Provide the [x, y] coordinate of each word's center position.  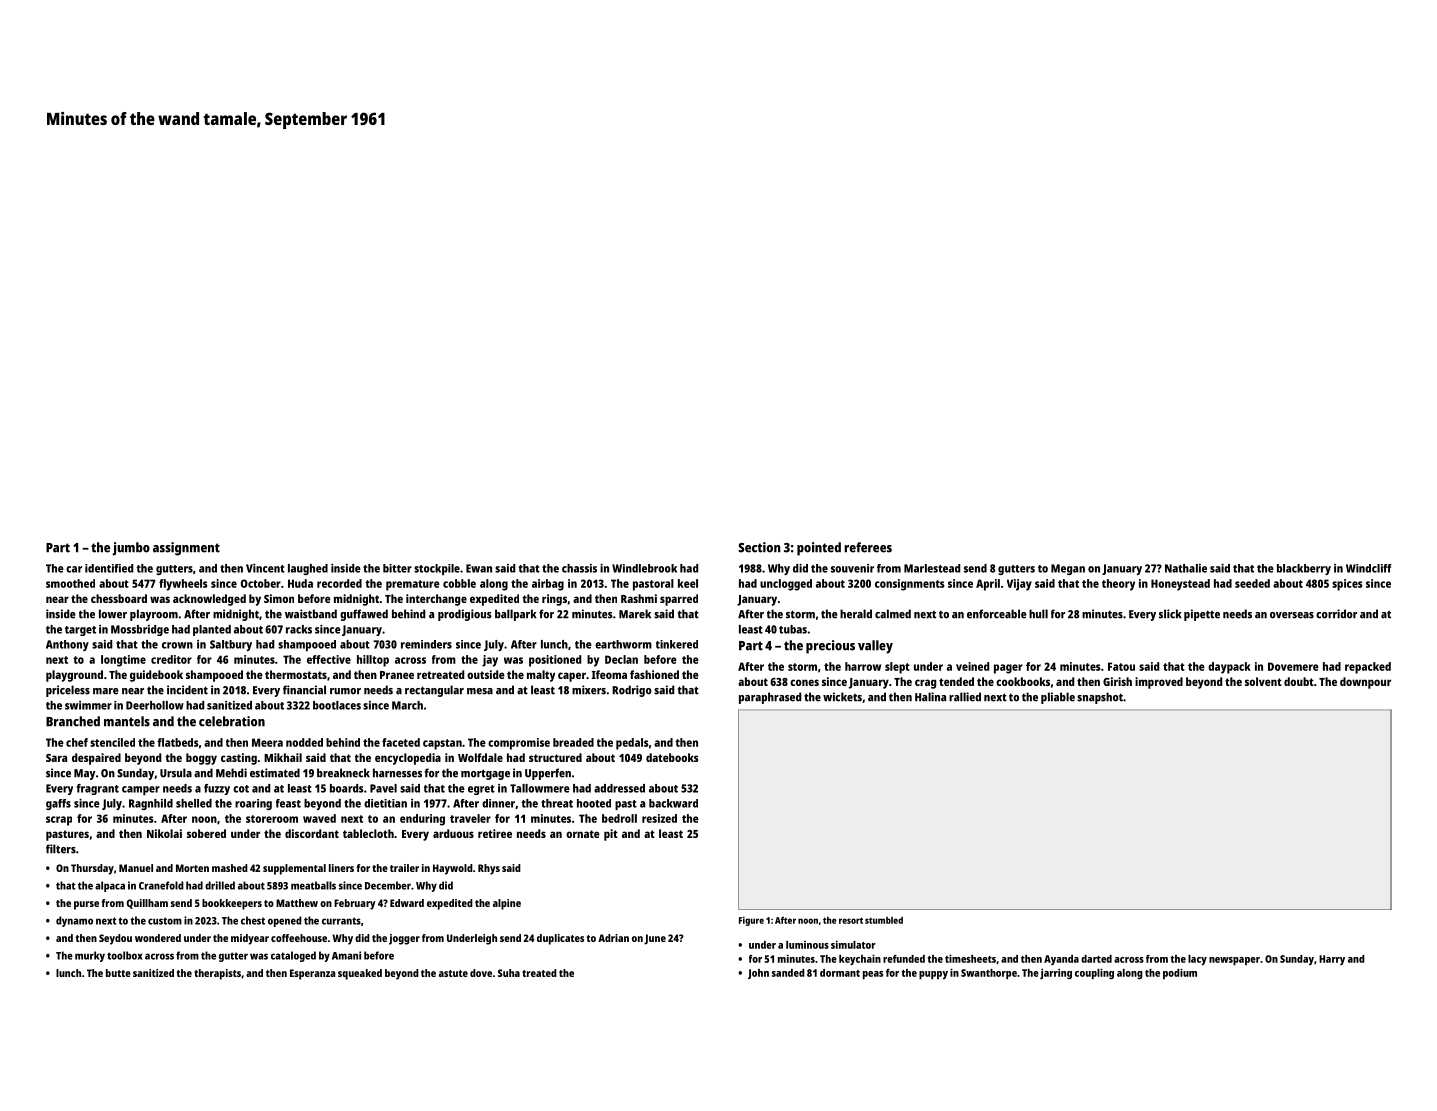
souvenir [852, 568]
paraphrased [770, 698]
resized [659, 818]
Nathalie [1186, 568]
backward [673, 803]
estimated [275, 773]
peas [873, 975]
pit [611, 835]
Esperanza [313, 974]
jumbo [131, 549]
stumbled [884, 920]
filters [61, 849]
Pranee [397, 675]
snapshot [1100, 698]
